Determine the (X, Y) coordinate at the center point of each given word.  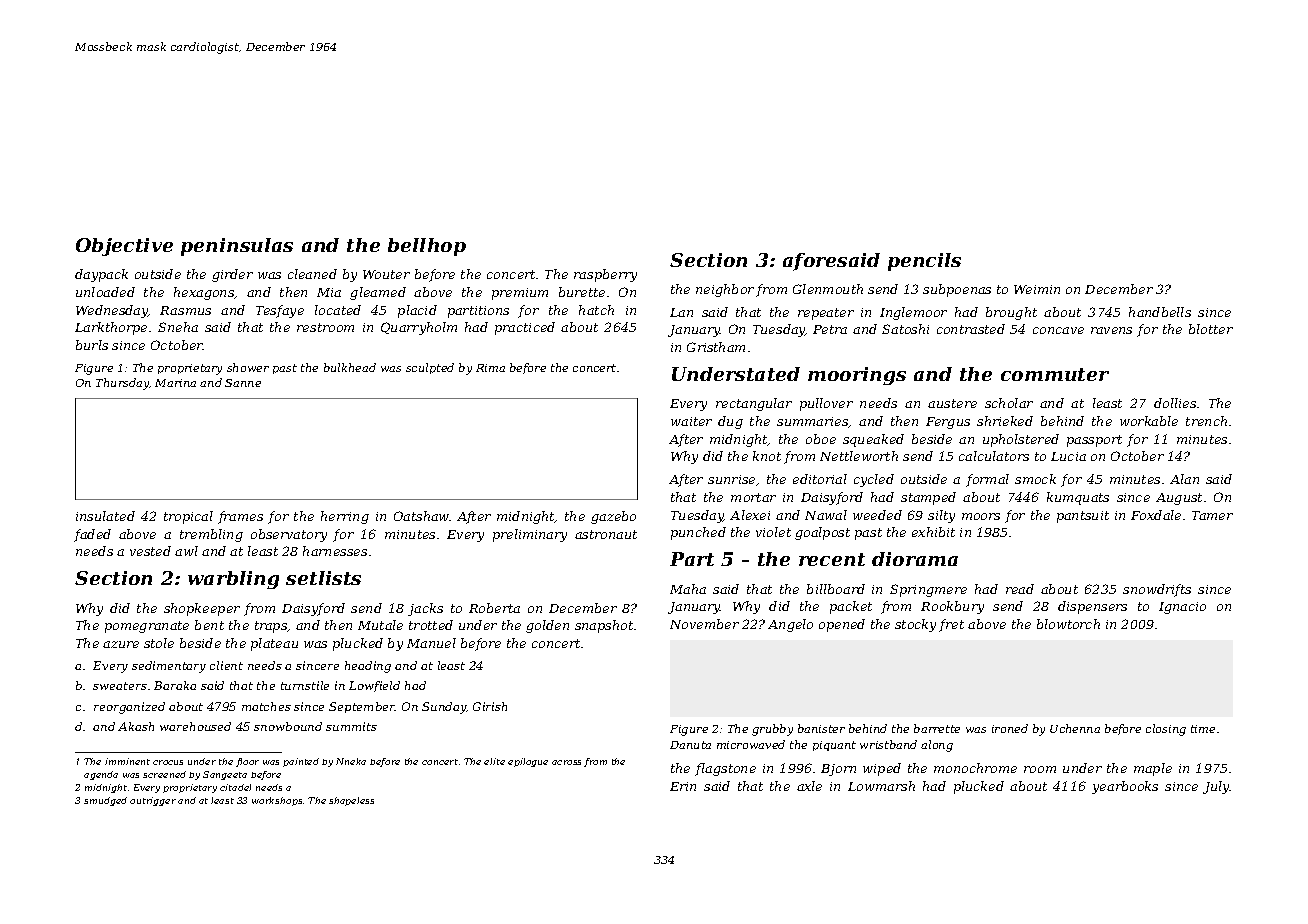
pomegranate (147, 627)
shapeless (351, 801)
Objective (124, 247)
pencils (924, 262)
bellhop (427, 247)
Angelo (790, 625)
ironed (1010, 728)
